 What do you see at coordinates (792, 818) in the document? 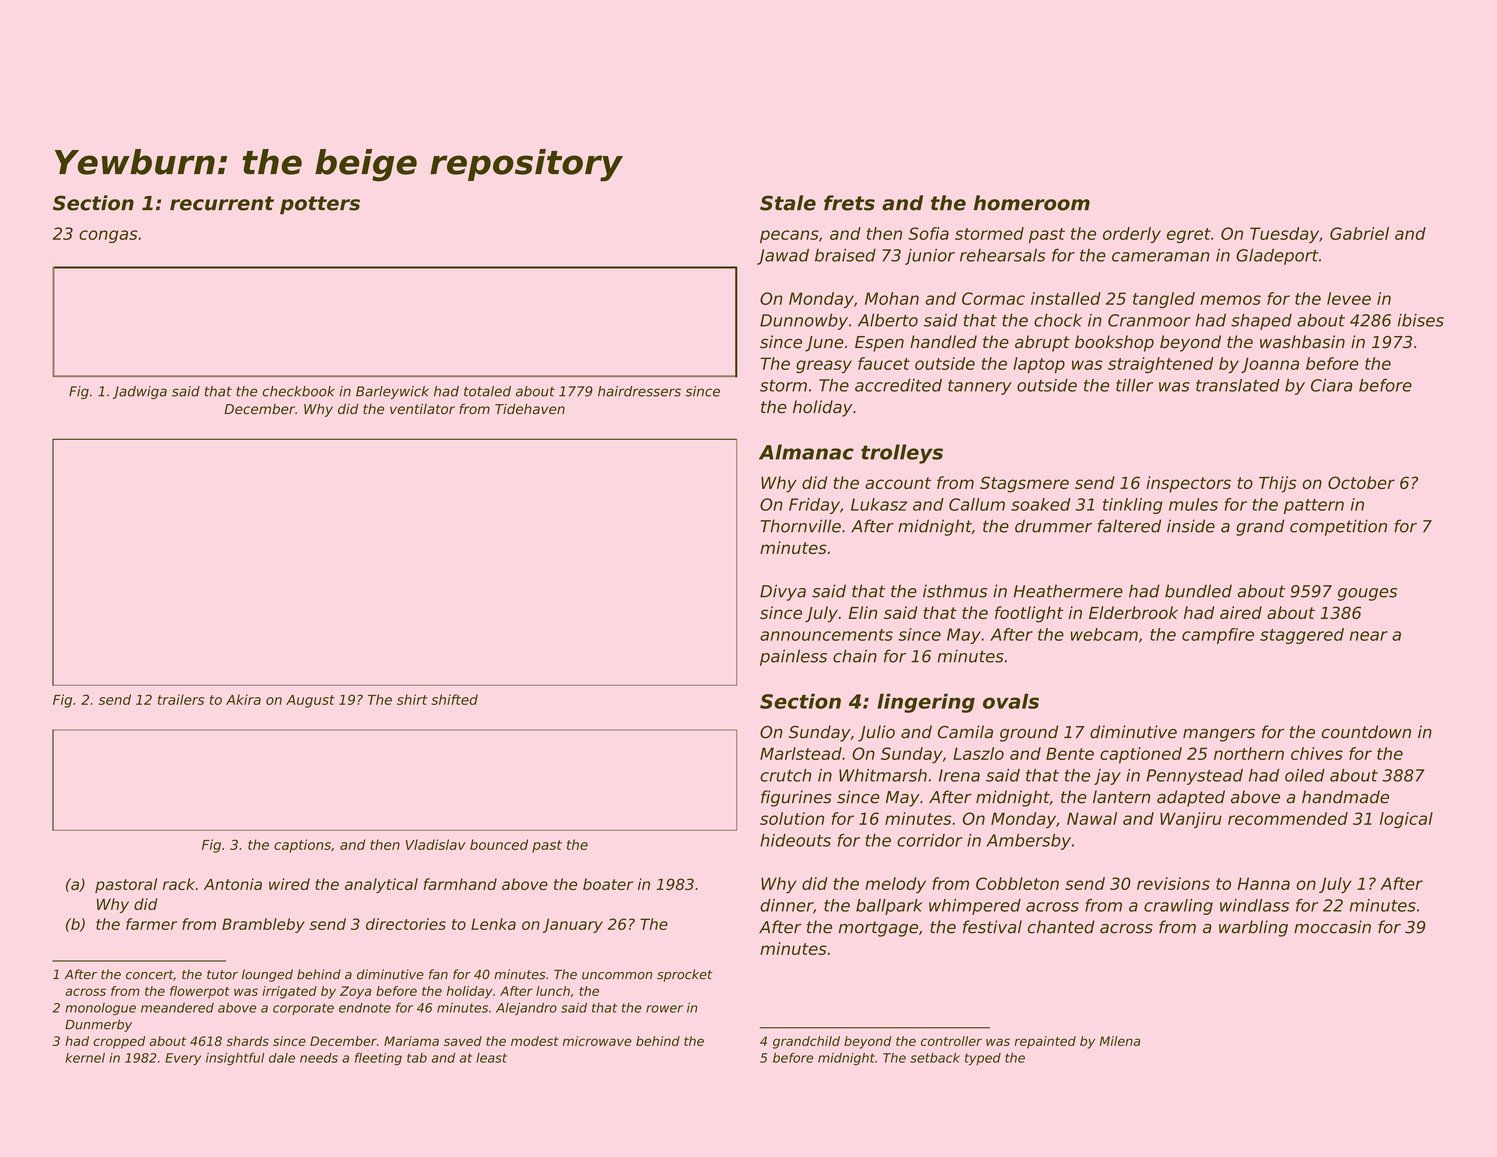
I see `solution` at bounding box center [792, 818].
